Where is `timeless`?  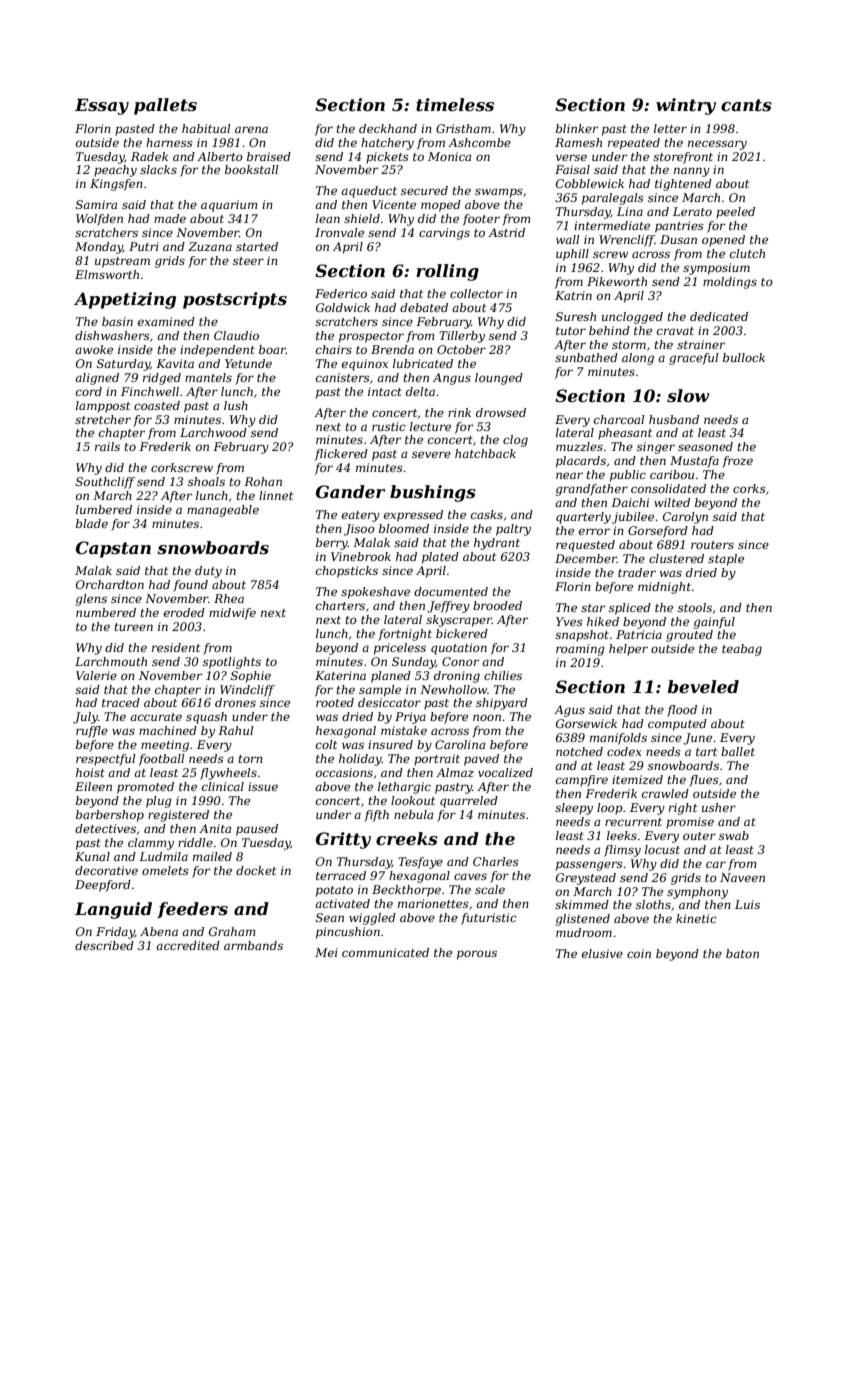
timeless is located at coordinates (455, 104).
